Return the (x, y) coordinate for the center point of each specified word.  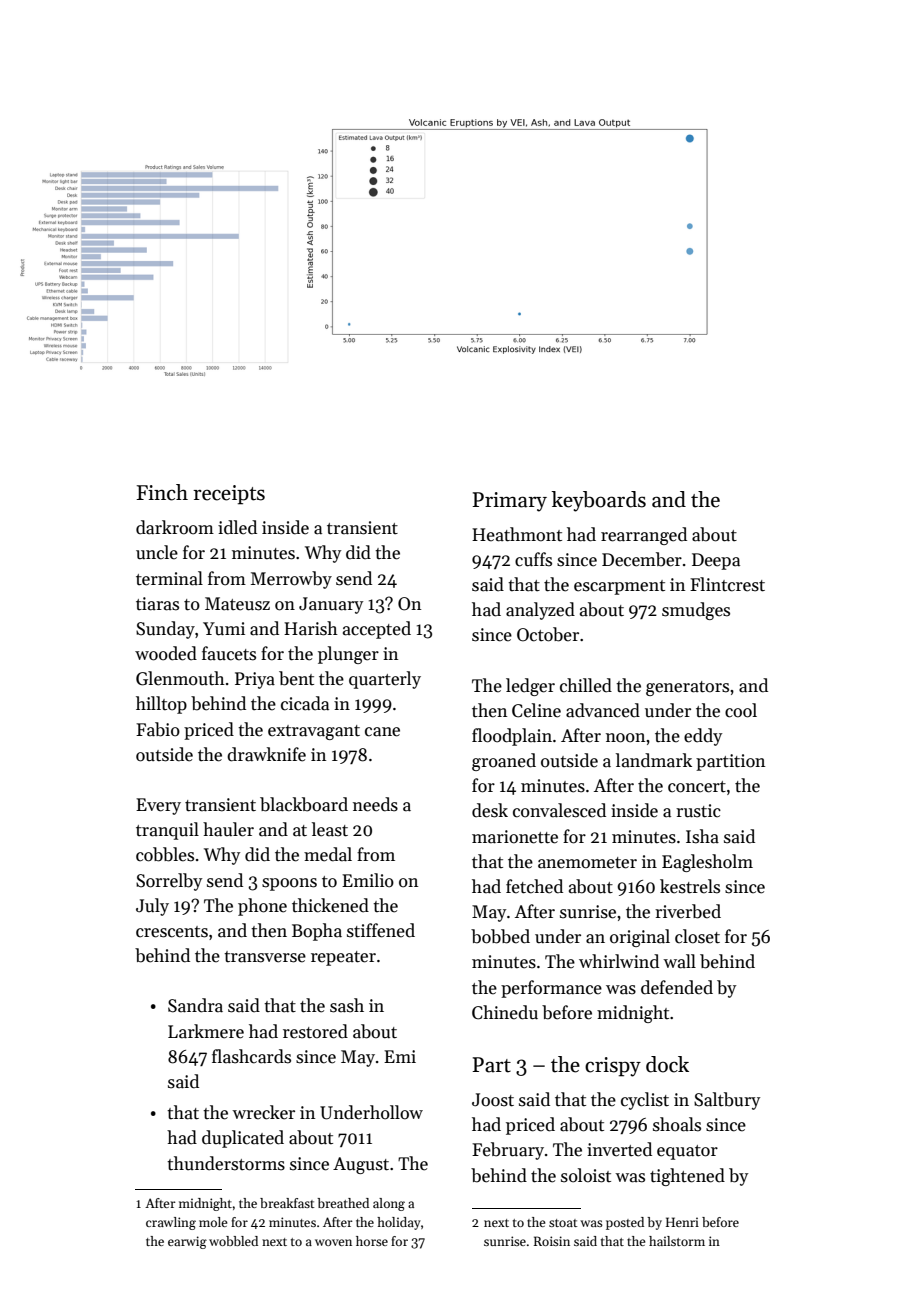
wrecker (263, 1112)
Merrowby (291, 580)
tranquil (167, 831)
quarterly (385, 680)
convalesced (559, 810)
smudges (696, 611)
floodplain (512, 737)
